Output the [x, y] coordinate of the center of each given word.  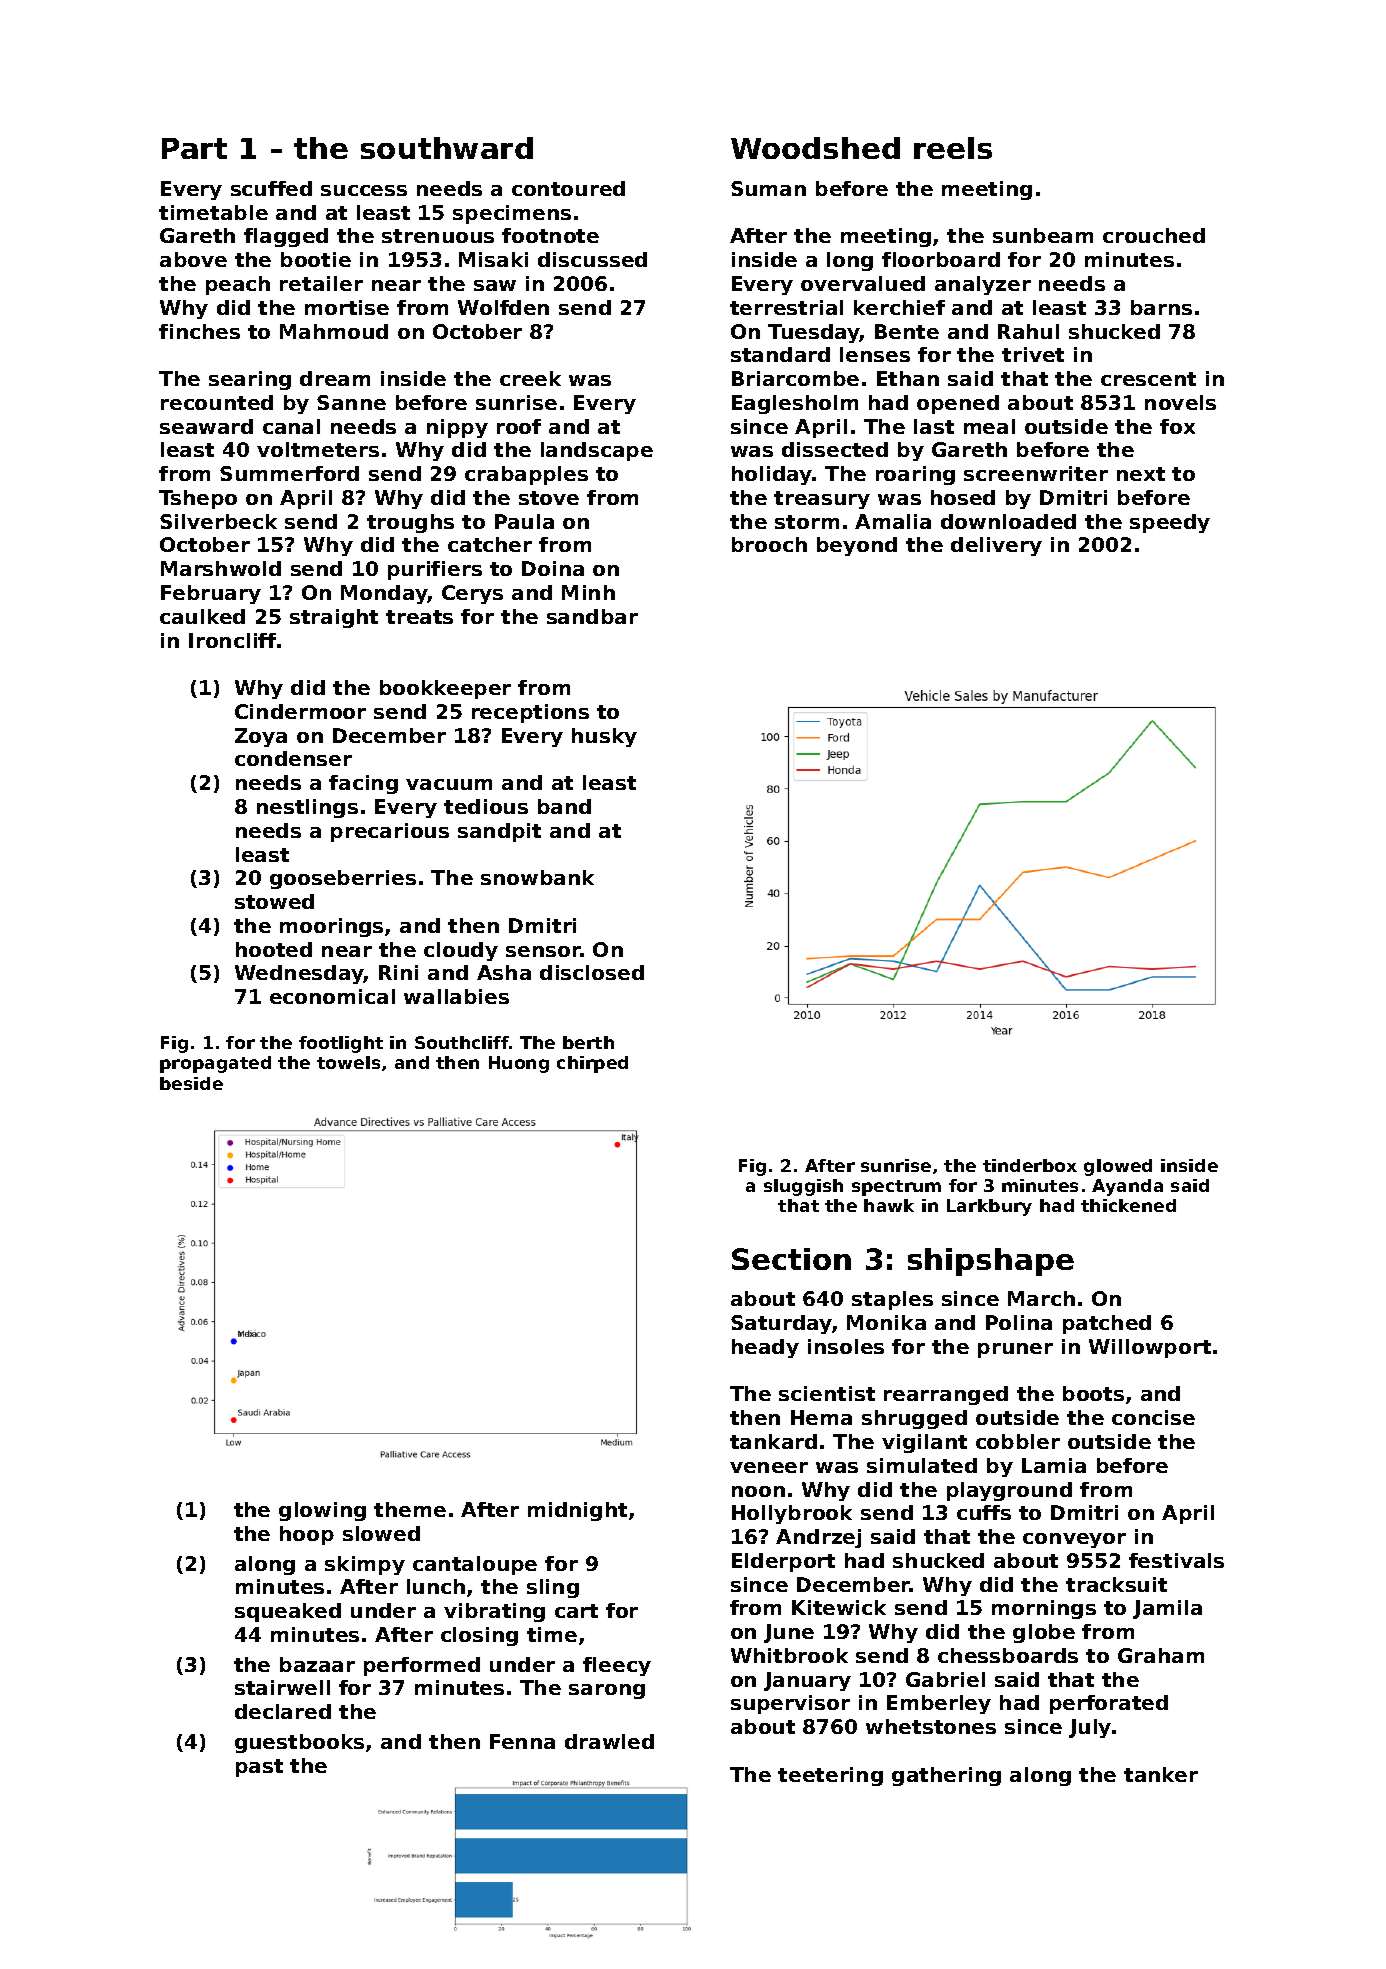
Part [194, 148]
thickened [1128, 1205]
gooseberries [343, 879]
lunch [436, 1586]
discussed [592, 259]
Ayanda [1127, 1187]
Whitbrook [789, 1655]
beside [191, 1083]
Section [791, 1259]
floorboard [941, 259]
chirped [592, 1064]
